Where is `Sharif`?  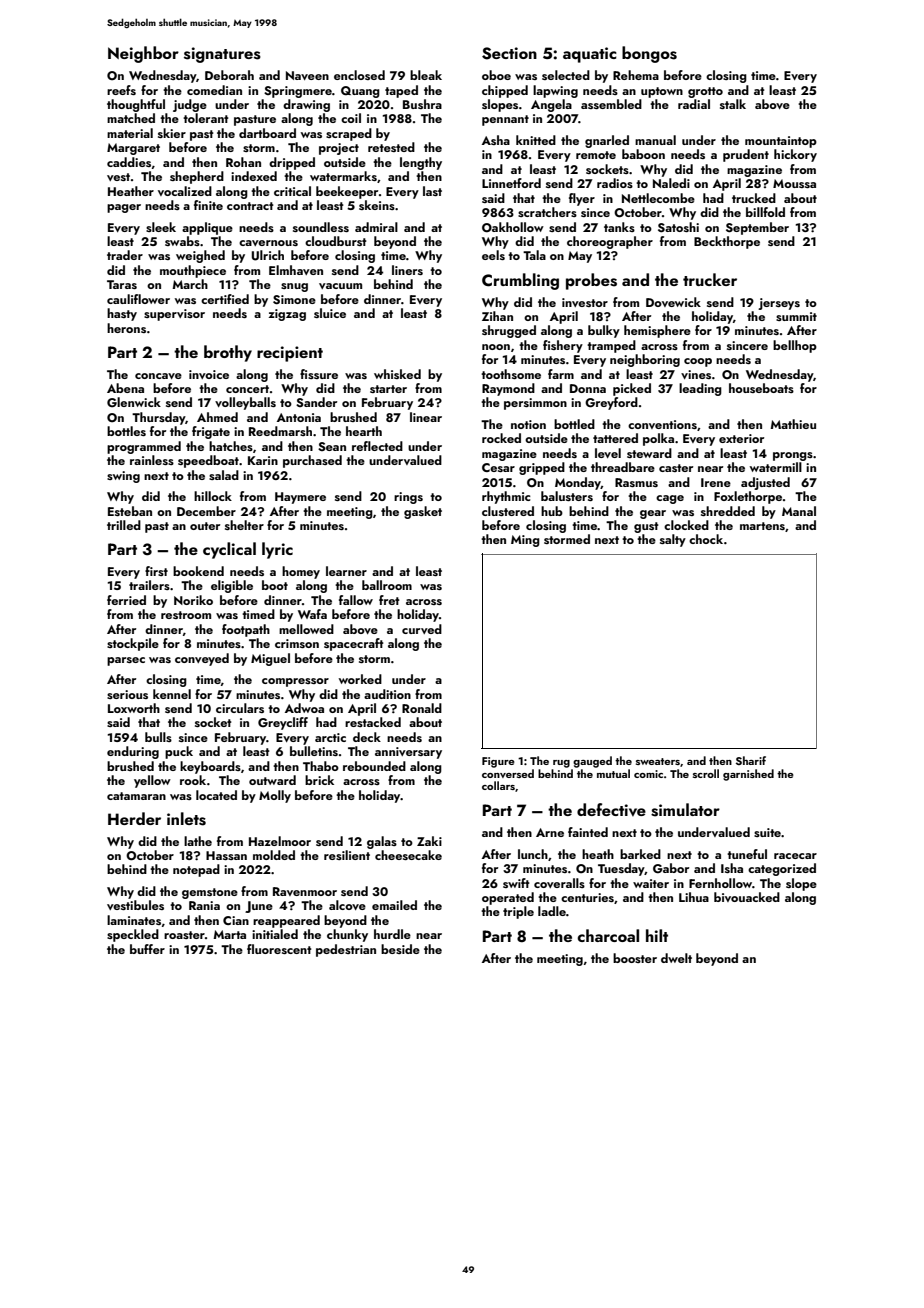
Sharif is located at coordinates (751, 760).
